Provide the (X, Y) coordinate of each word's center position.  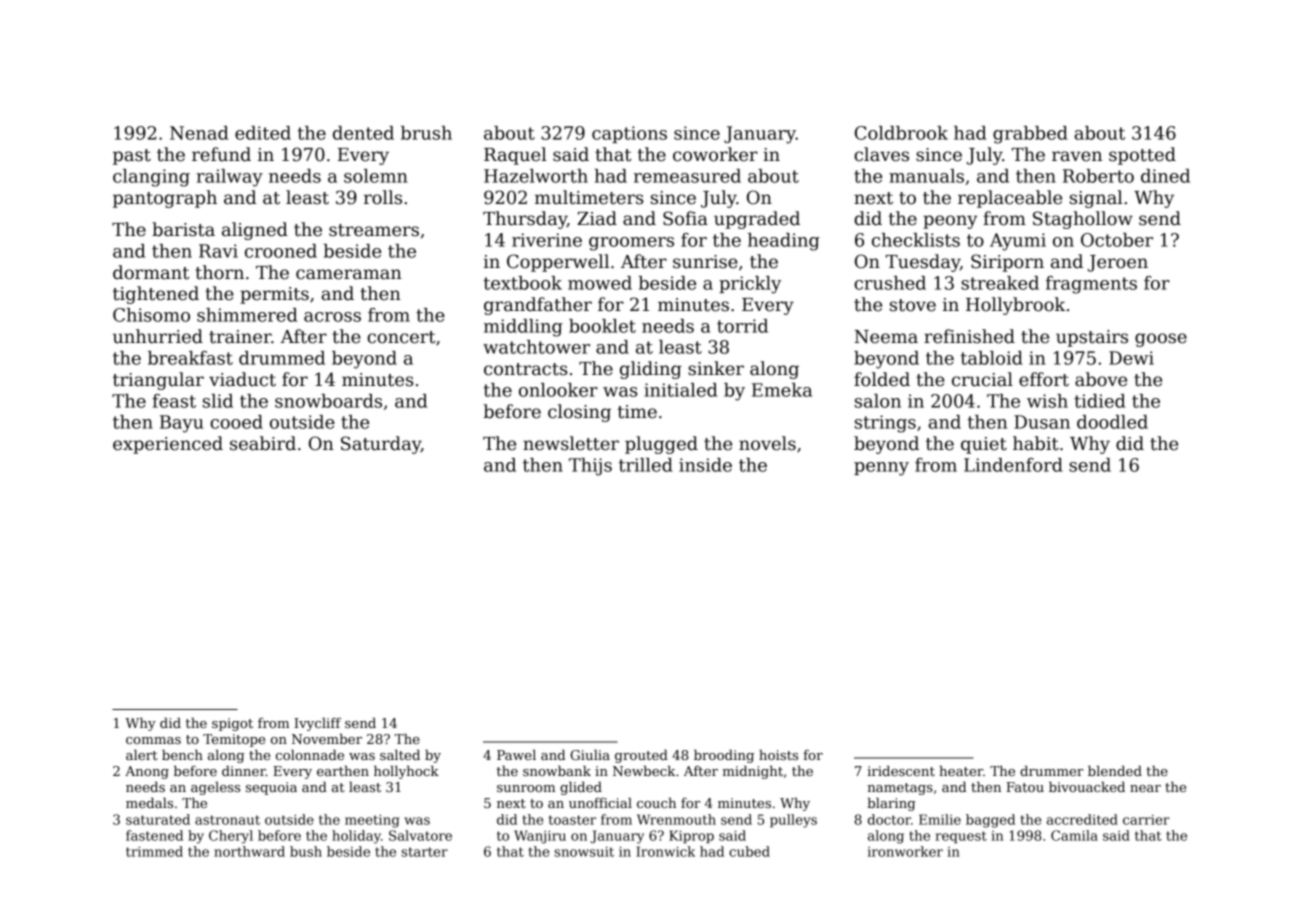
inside (705, 465)
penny (881, 469)
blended (1115, 770)
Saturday (381, 445)
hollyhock (406, 772)
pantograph (165, 199)
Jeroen (1118, 263)
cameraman (349, 274)
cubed (749, 851)
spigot (232, 724)
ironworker (905, 851)
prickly (750, 285)
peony (950, 222)
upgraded (757, 220)
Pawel (516, 754)
